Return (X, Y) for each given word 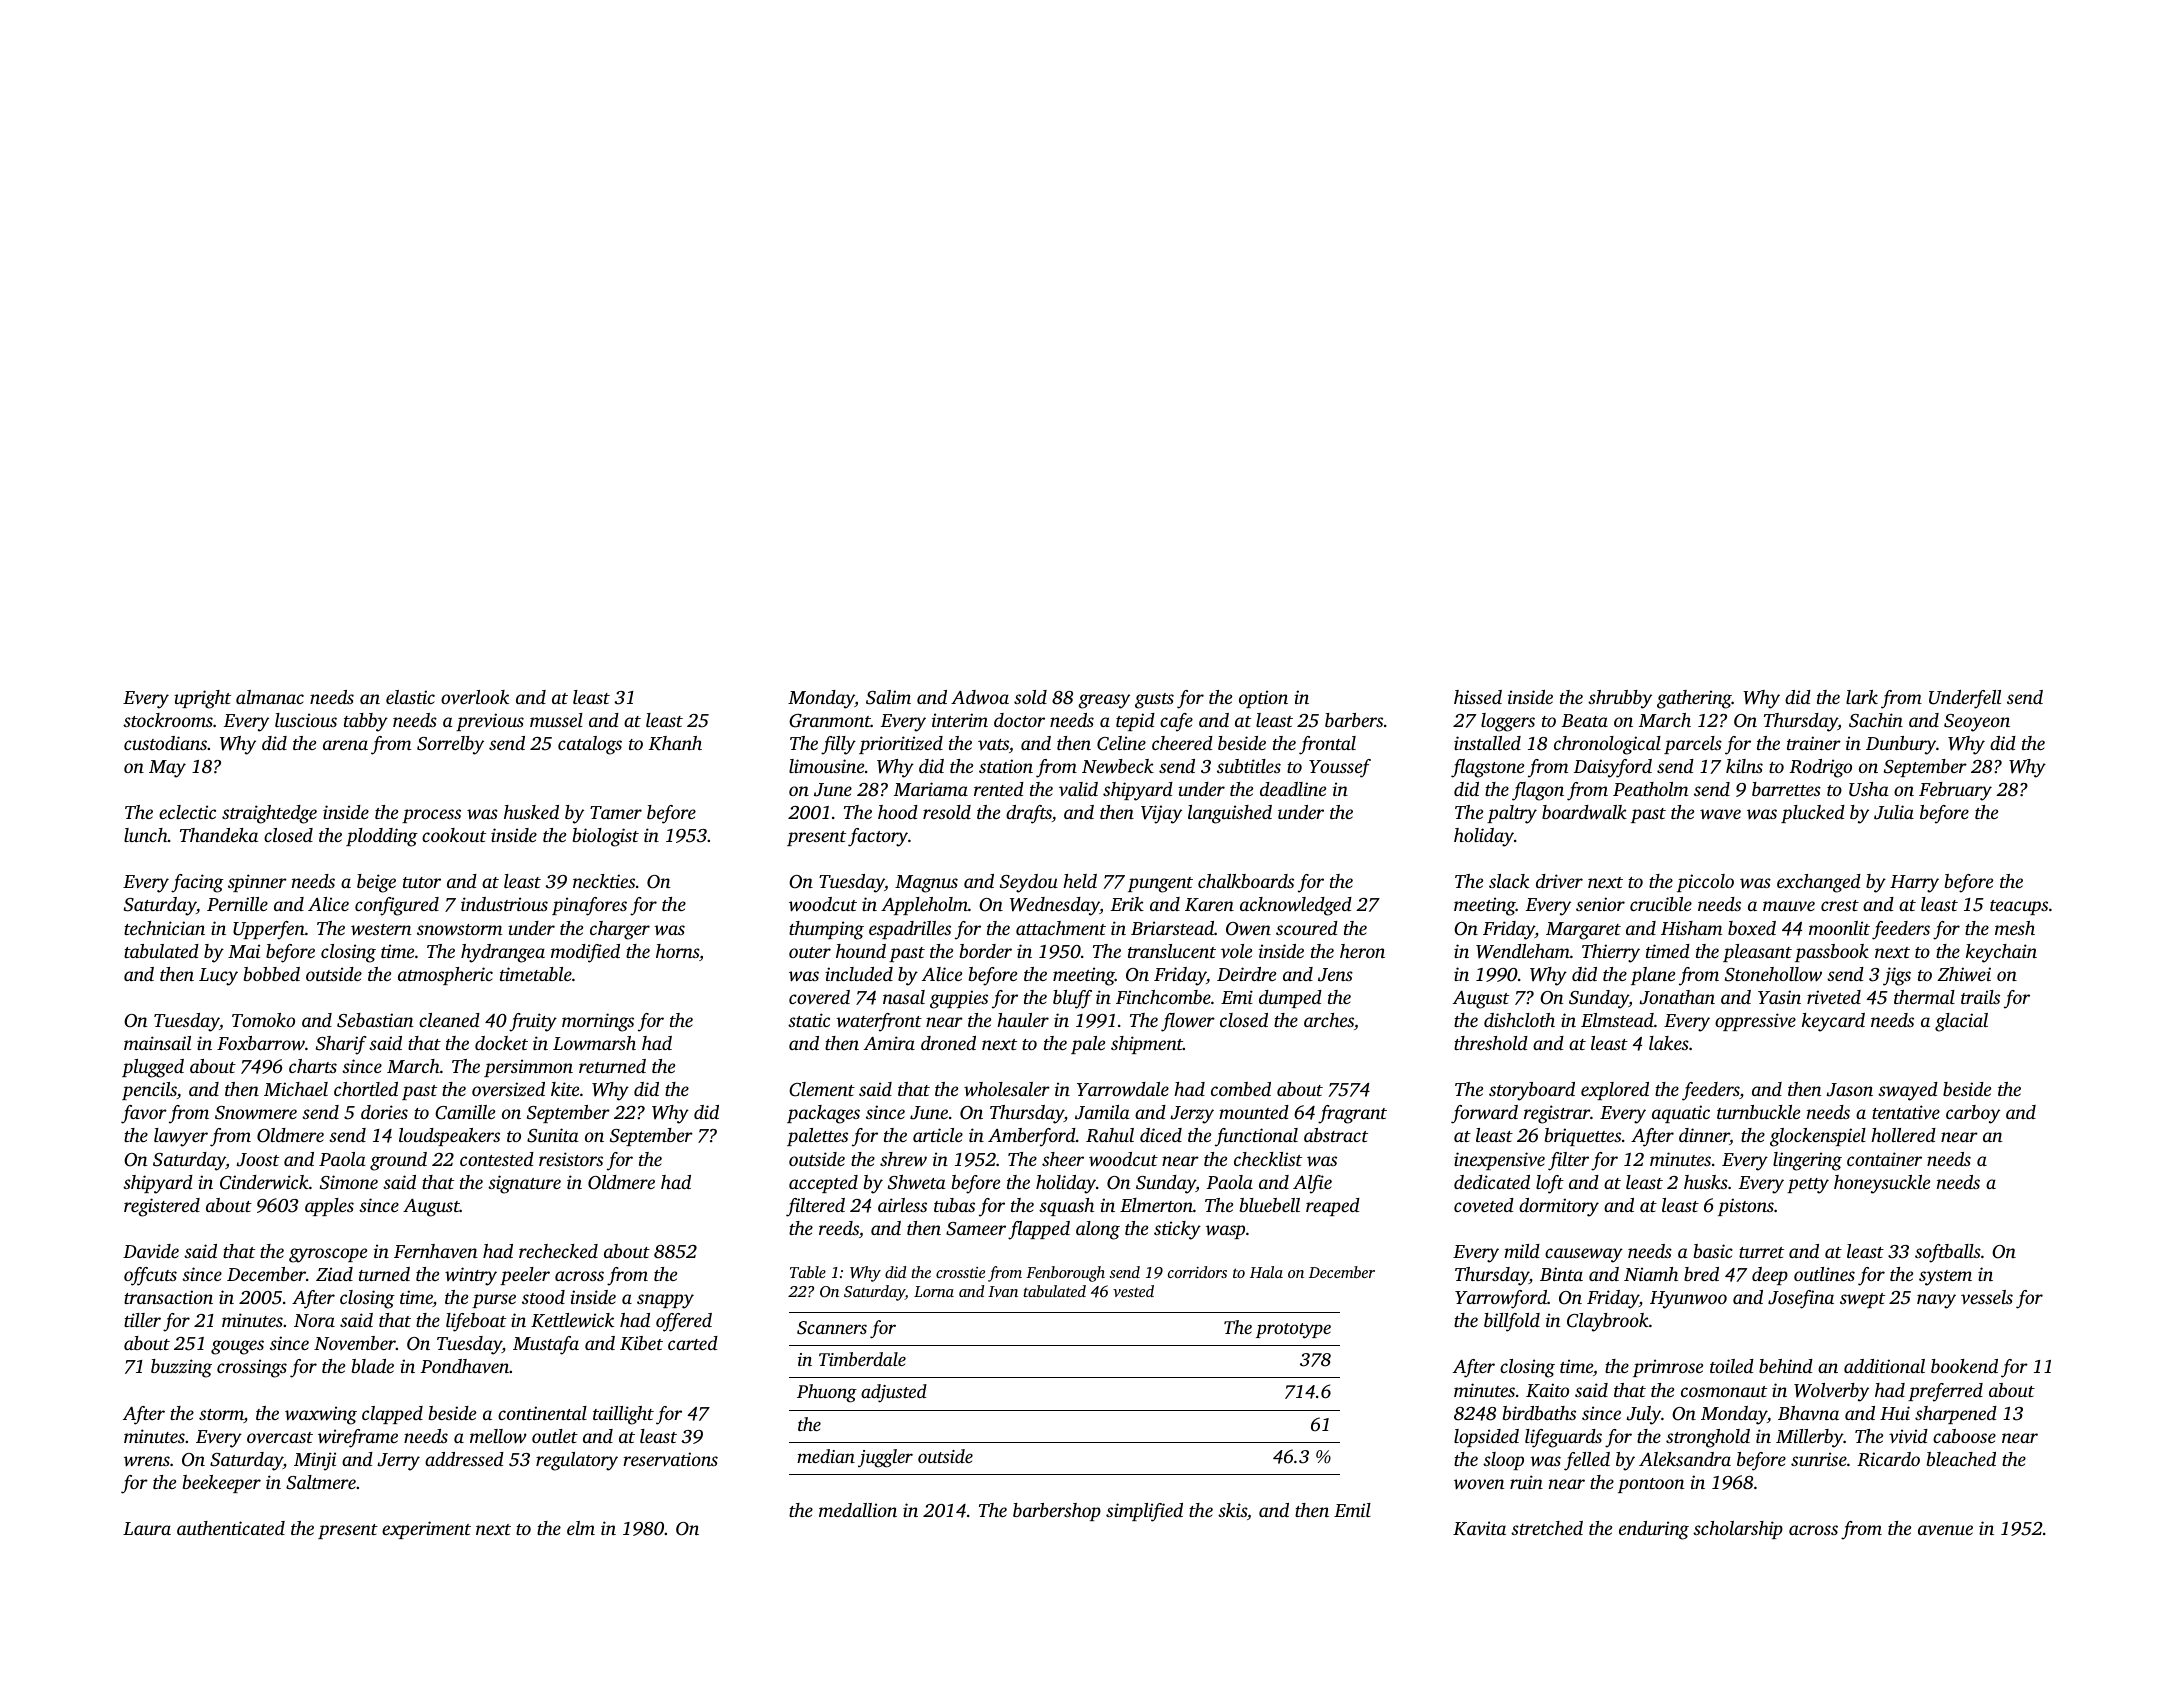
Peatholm (1650, 789)
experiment (426, 1530)
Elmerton (1156, 1205)
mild (1522, 1251)
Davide (151, 1251)
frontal (1327, 745)
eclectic (187, 812)
